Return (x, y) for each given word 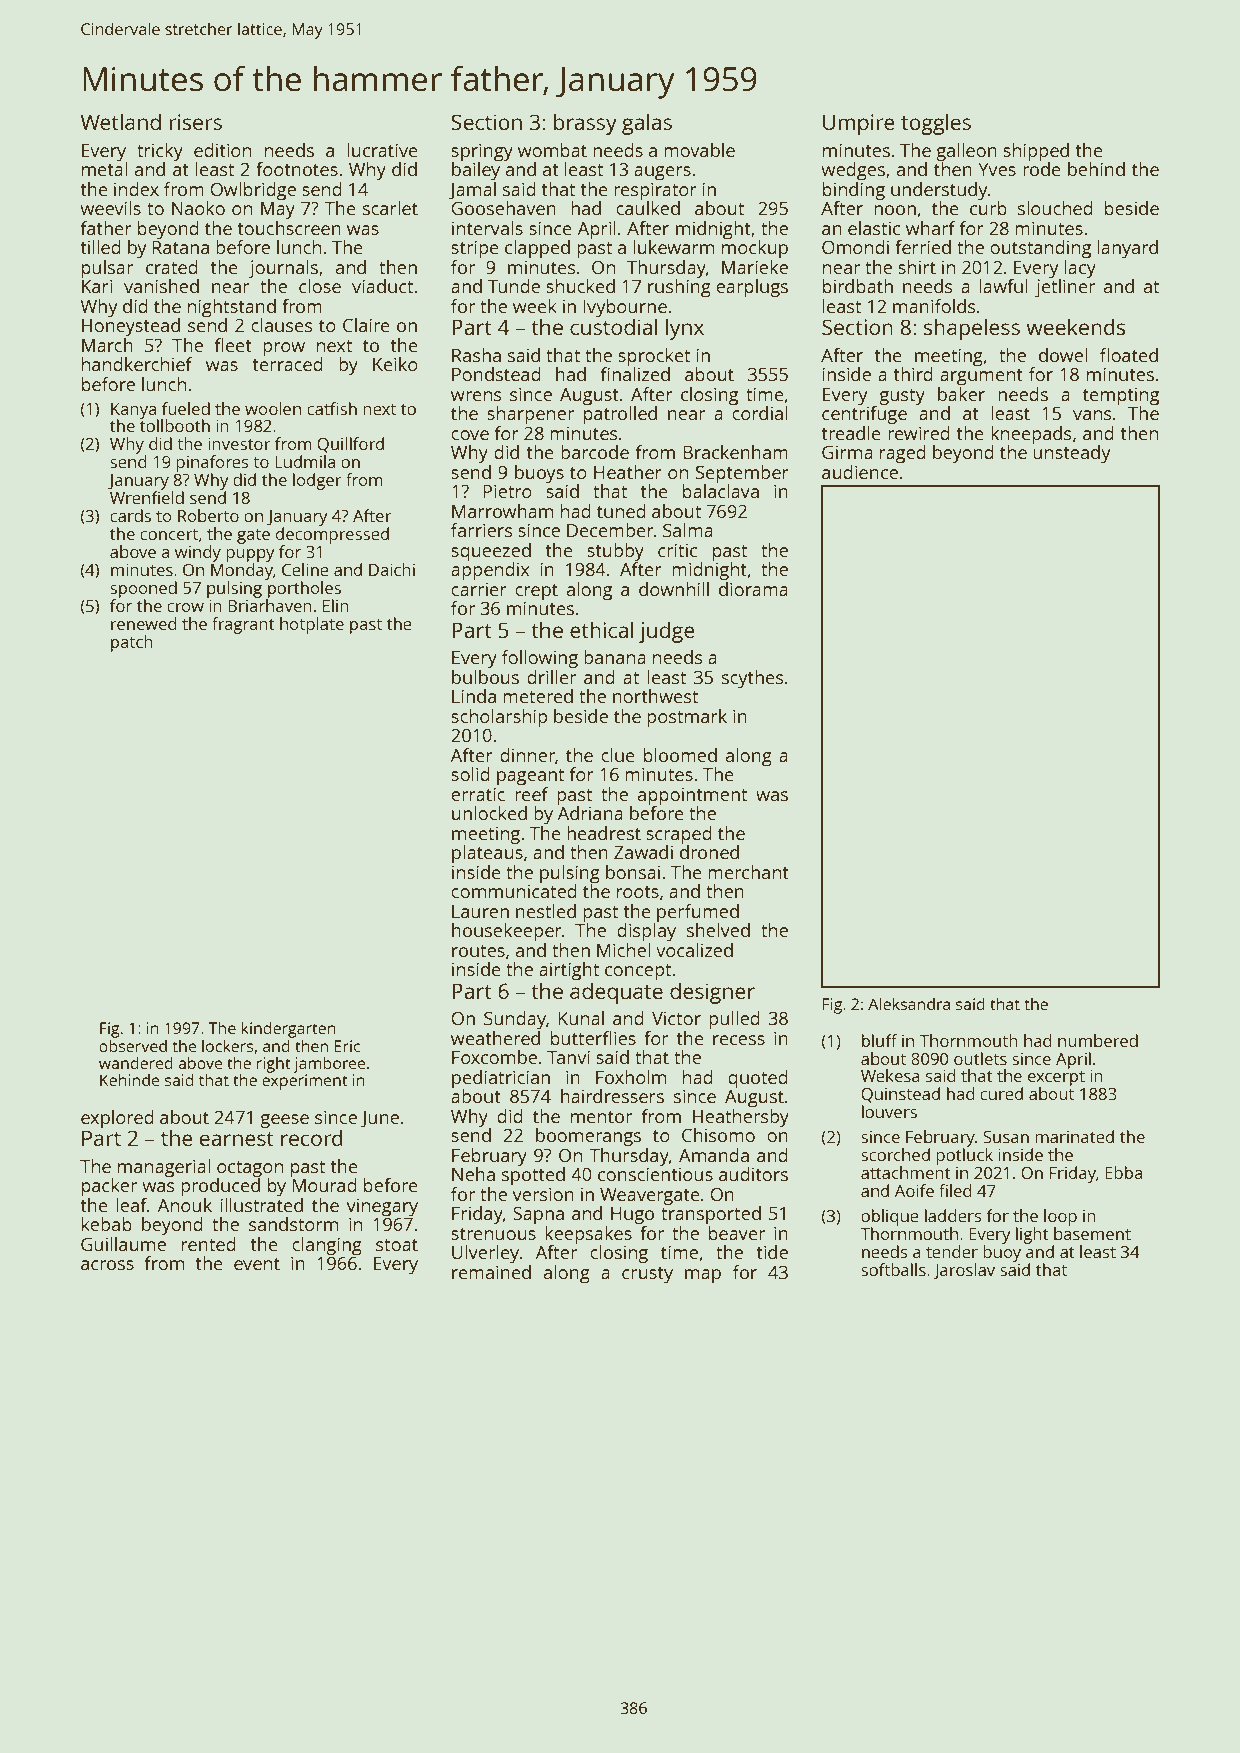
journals (283, 269)
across (107, 1265)
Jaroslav (964, 1271)
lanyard (1127, 249)
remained (491, 1272)
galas (647, 124)
